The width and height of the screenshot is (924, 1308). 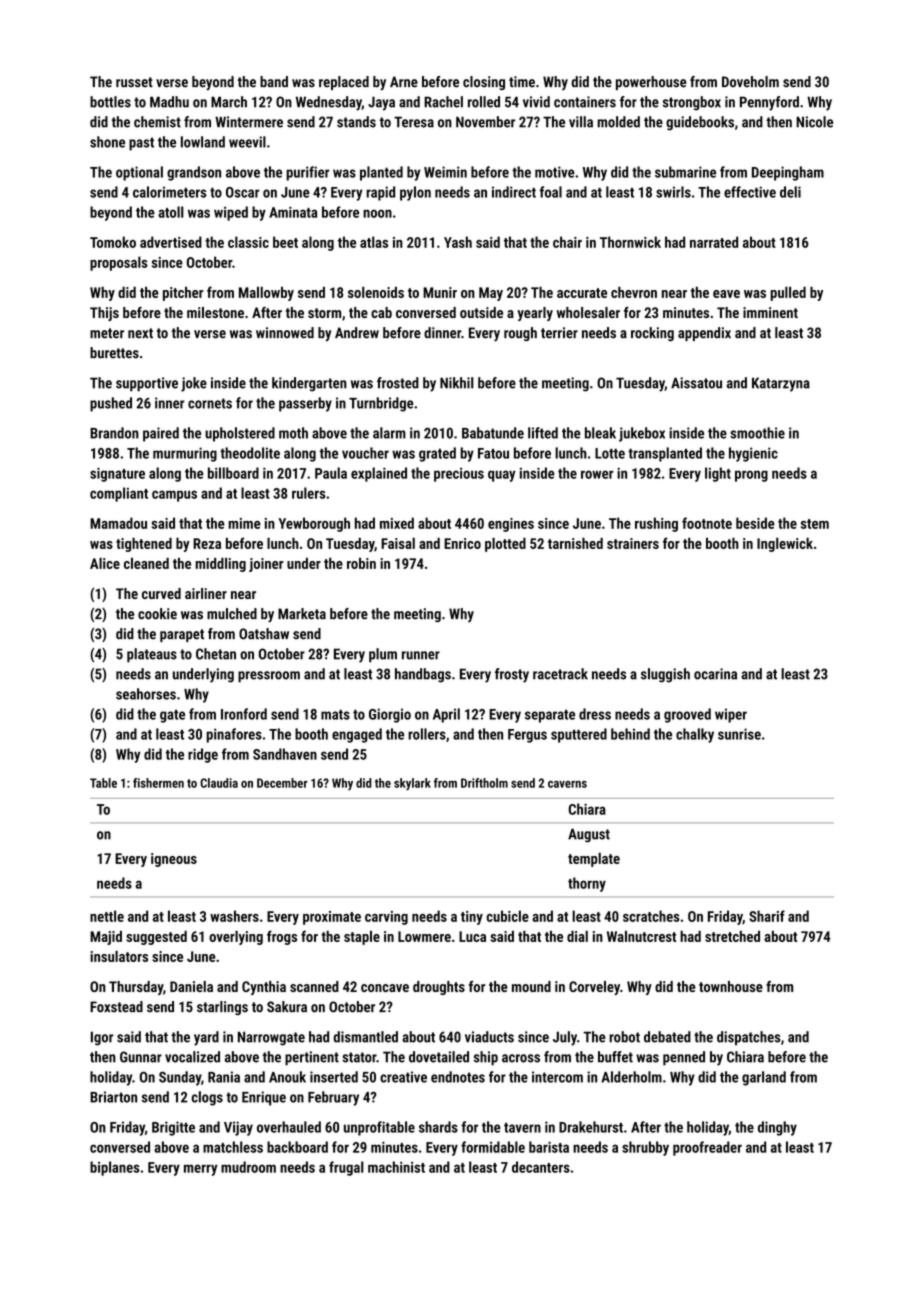 I want to click on beet, so click(x=285, y=242).
